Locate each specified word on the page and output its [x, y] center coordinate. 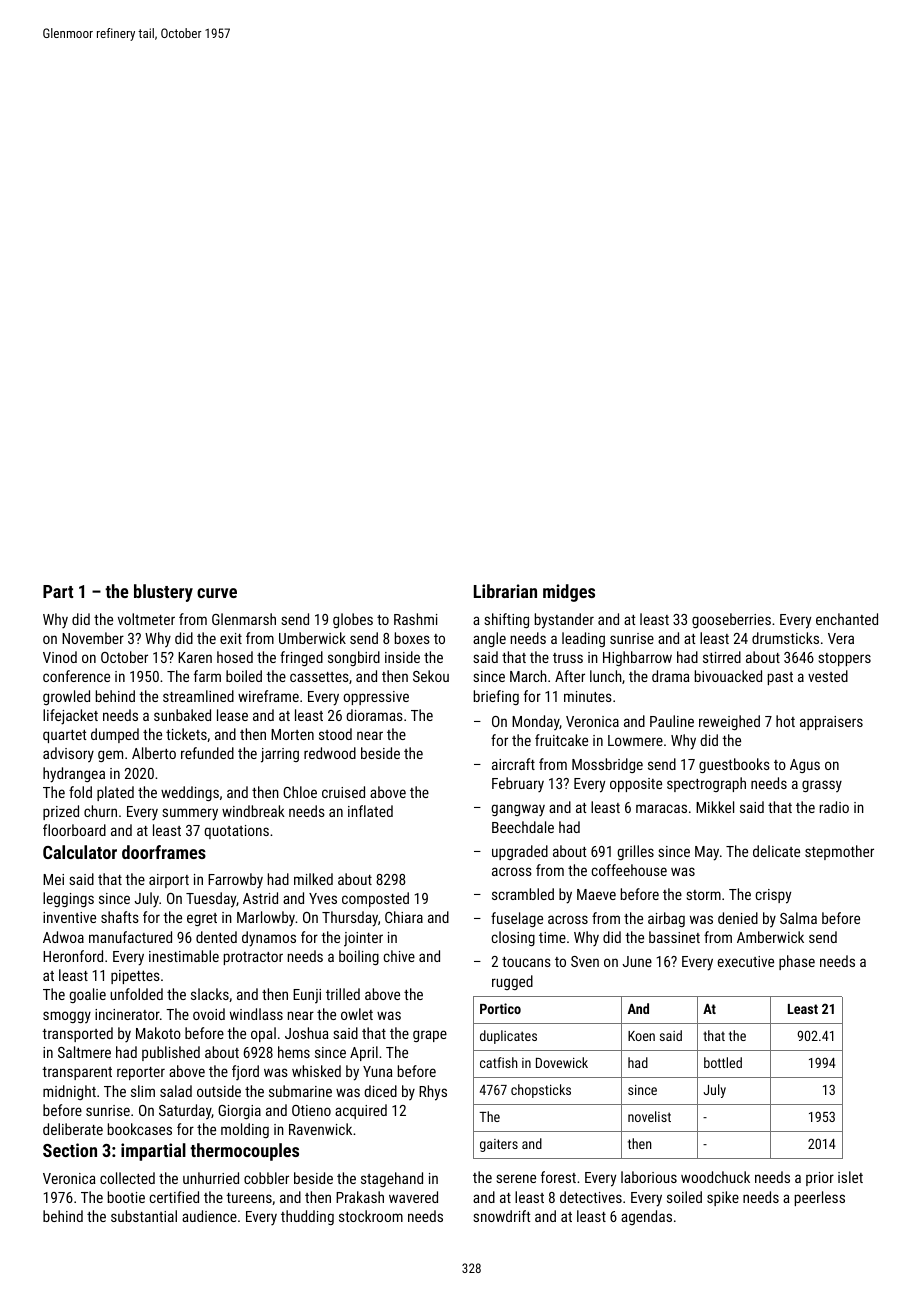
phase [797, 962]
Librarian [505, 591]
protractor [253, 958]
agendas [646, 1217]
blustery [163, 593]
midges [569, 593]
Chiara [404, 917]
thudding [307, 1217]
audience [209, 1216]
